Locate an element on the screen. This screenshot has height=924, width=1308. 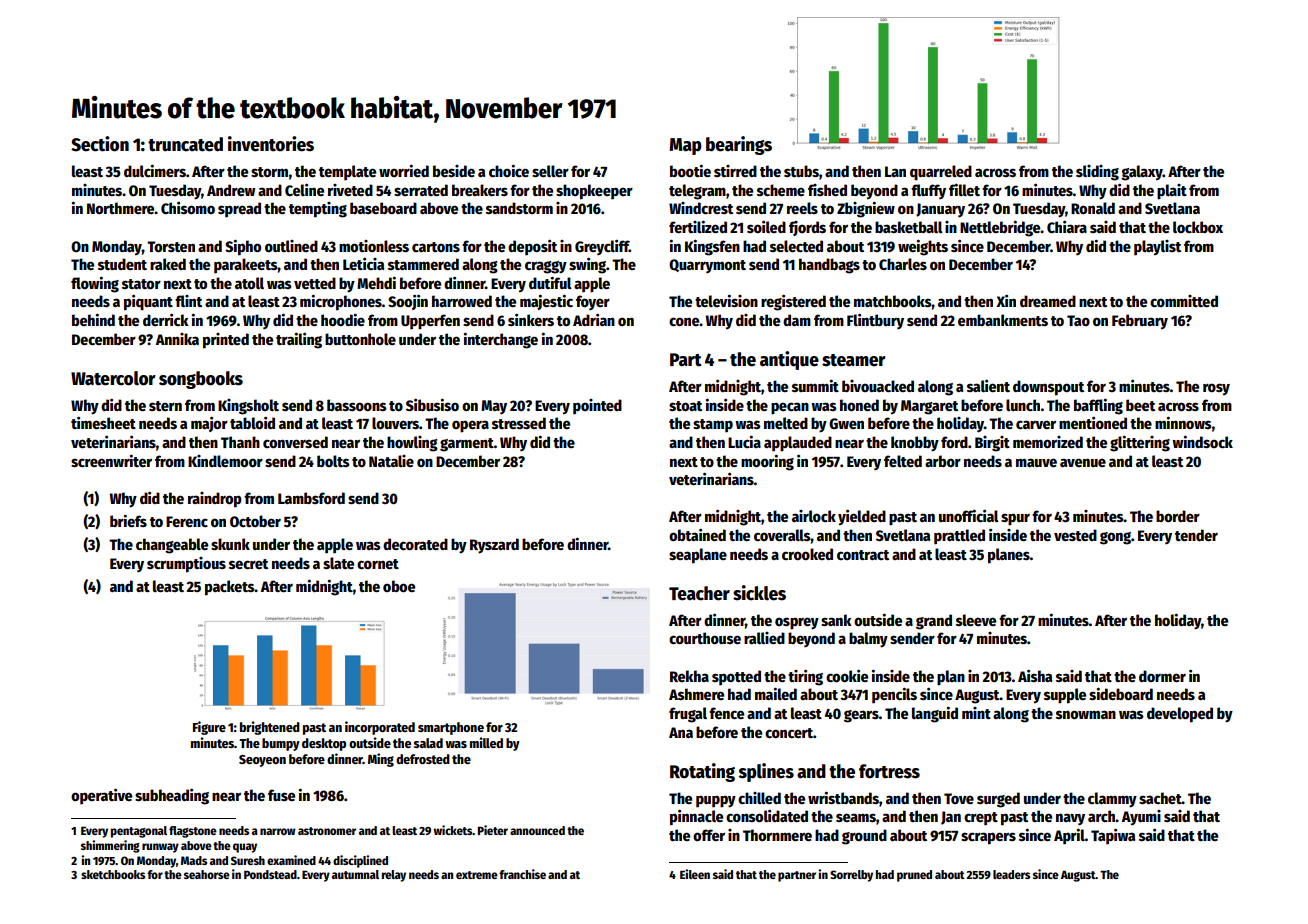
Tove is located at coordinates (959, 798).
